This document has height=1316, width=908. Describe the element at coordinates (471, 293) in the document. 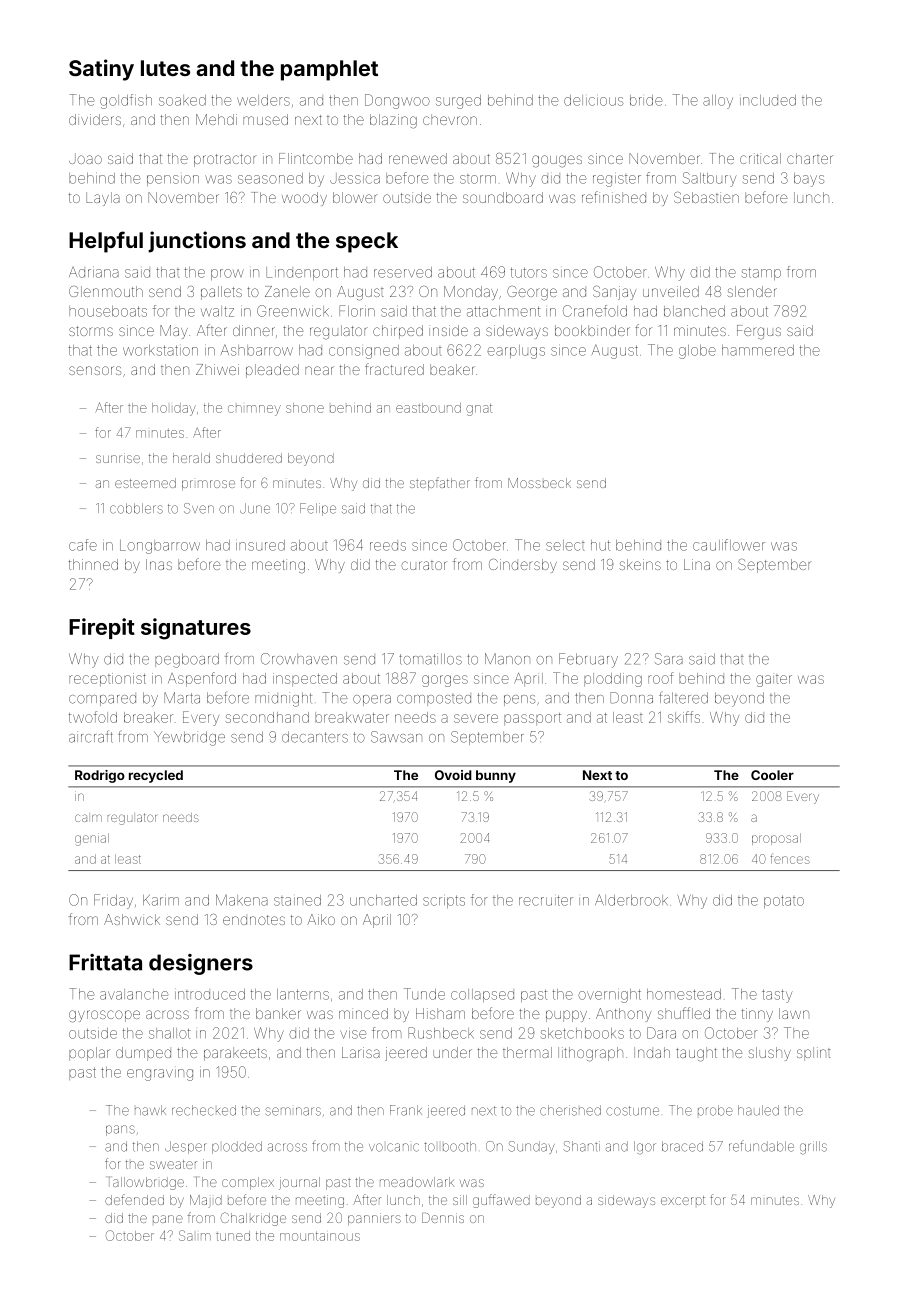

I see `Monday` at that location.
